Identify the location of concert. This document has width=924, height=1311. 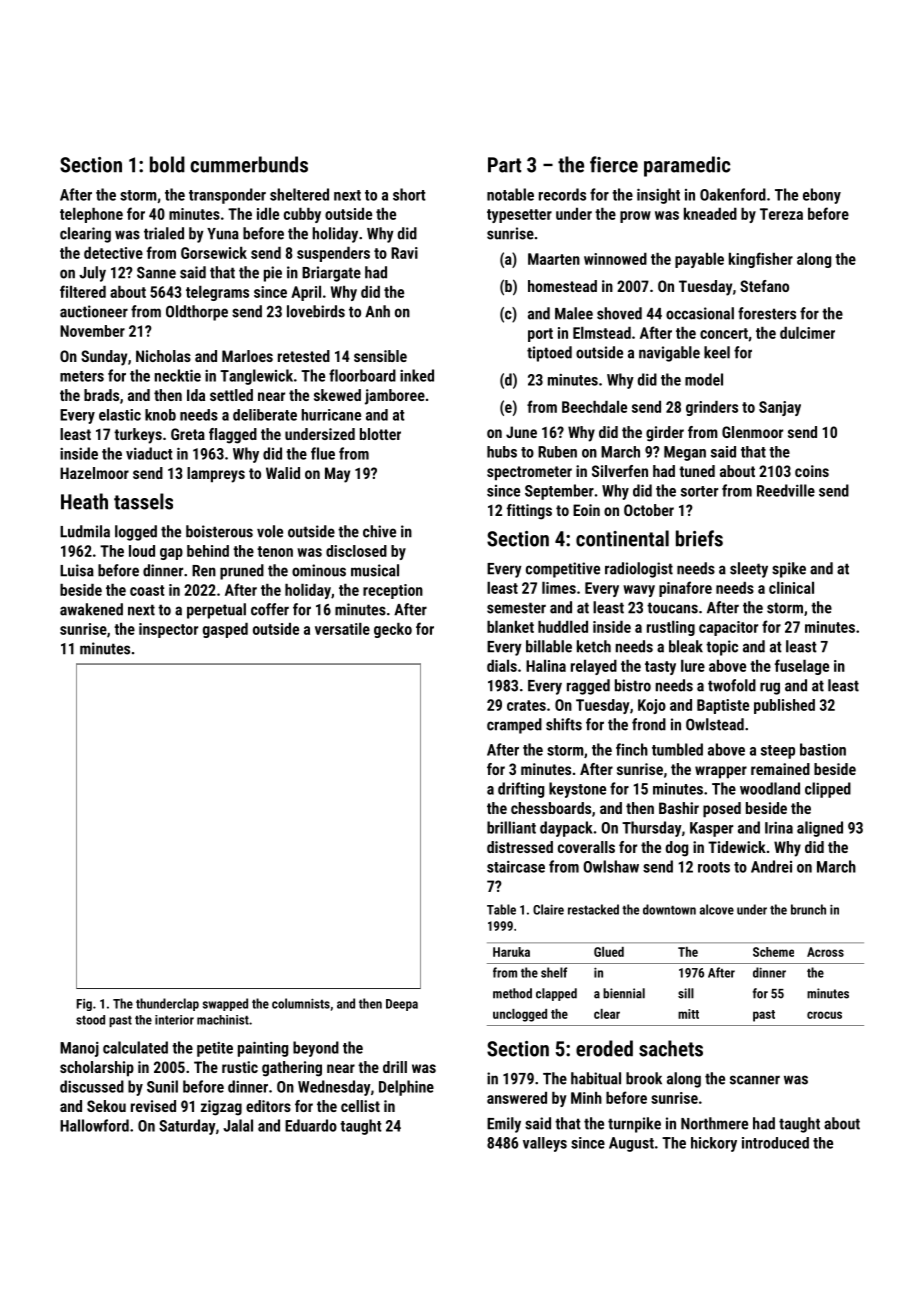
(724, 333).
